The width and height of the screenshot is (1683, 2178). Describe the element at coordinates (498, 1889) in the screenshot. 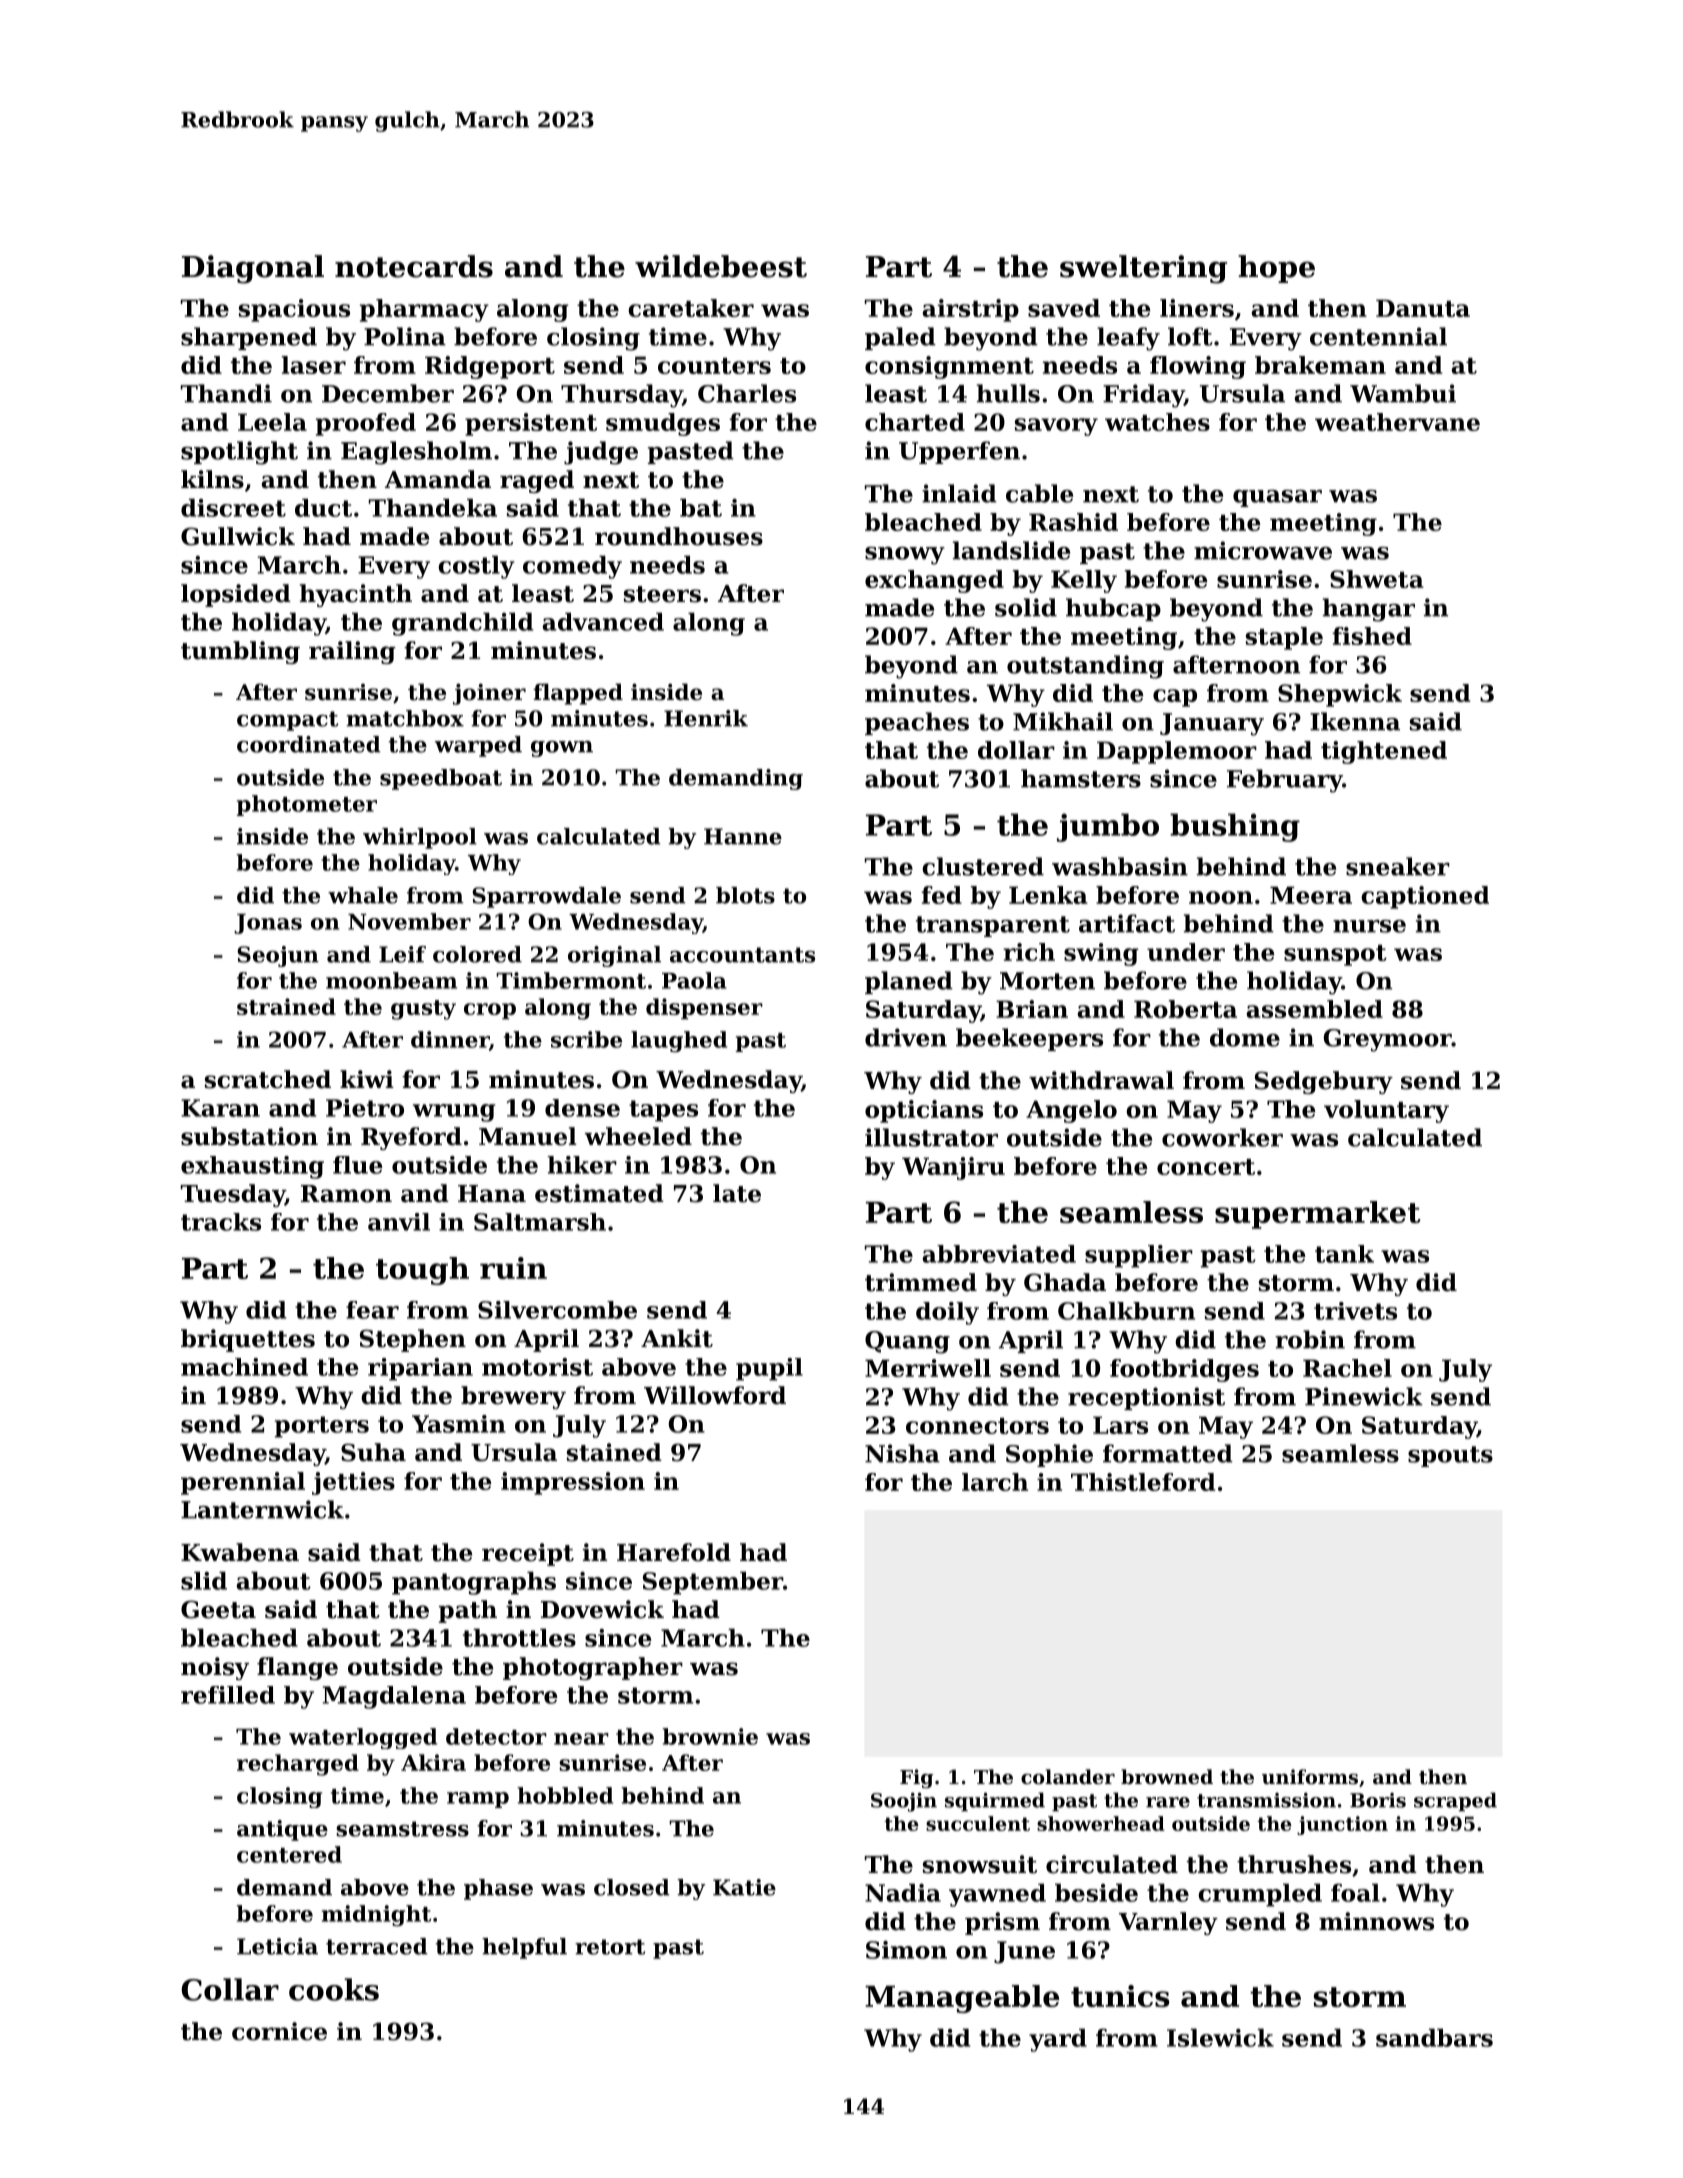

I see `phase` at that location.
